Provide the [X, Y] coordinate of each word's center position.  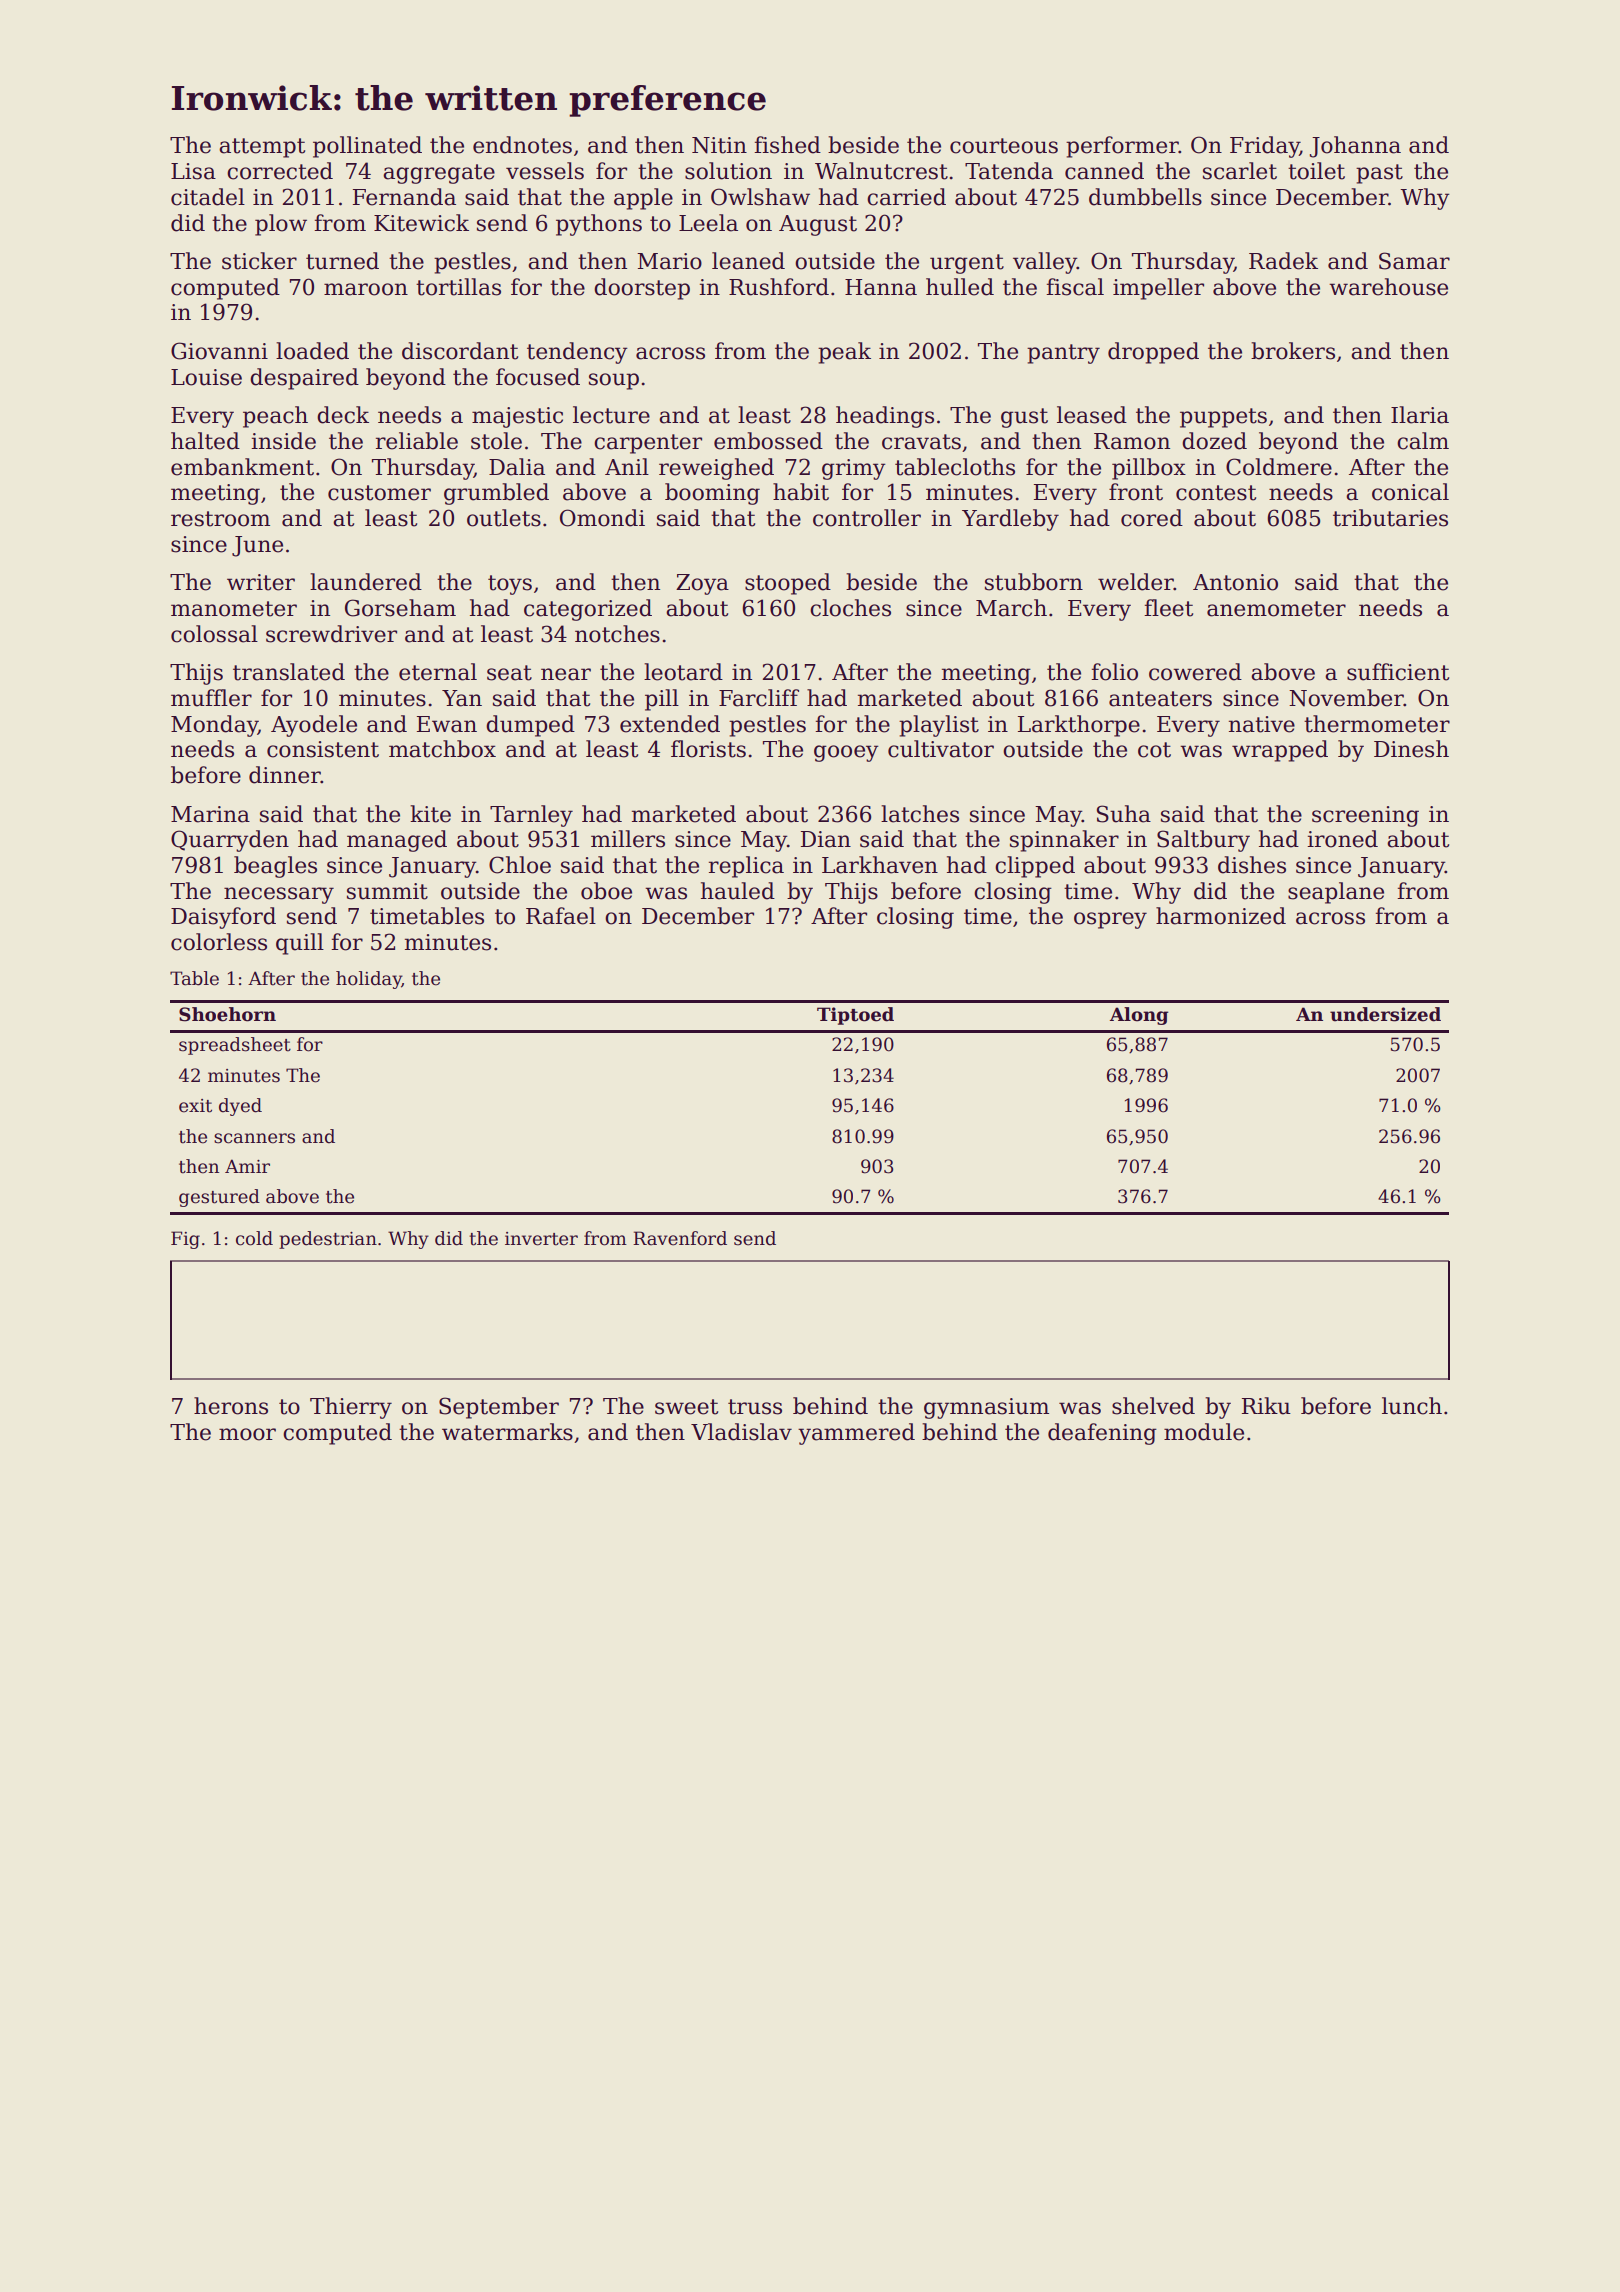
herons [231, 1406]
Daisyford [223, 918]
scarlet [1240, 171]
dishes [1252, 865]
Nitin [719, 145]
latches [920, 814]
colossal [214, 634]
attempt [262, 148]
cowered [1195, 672]
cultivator [941, 749]
